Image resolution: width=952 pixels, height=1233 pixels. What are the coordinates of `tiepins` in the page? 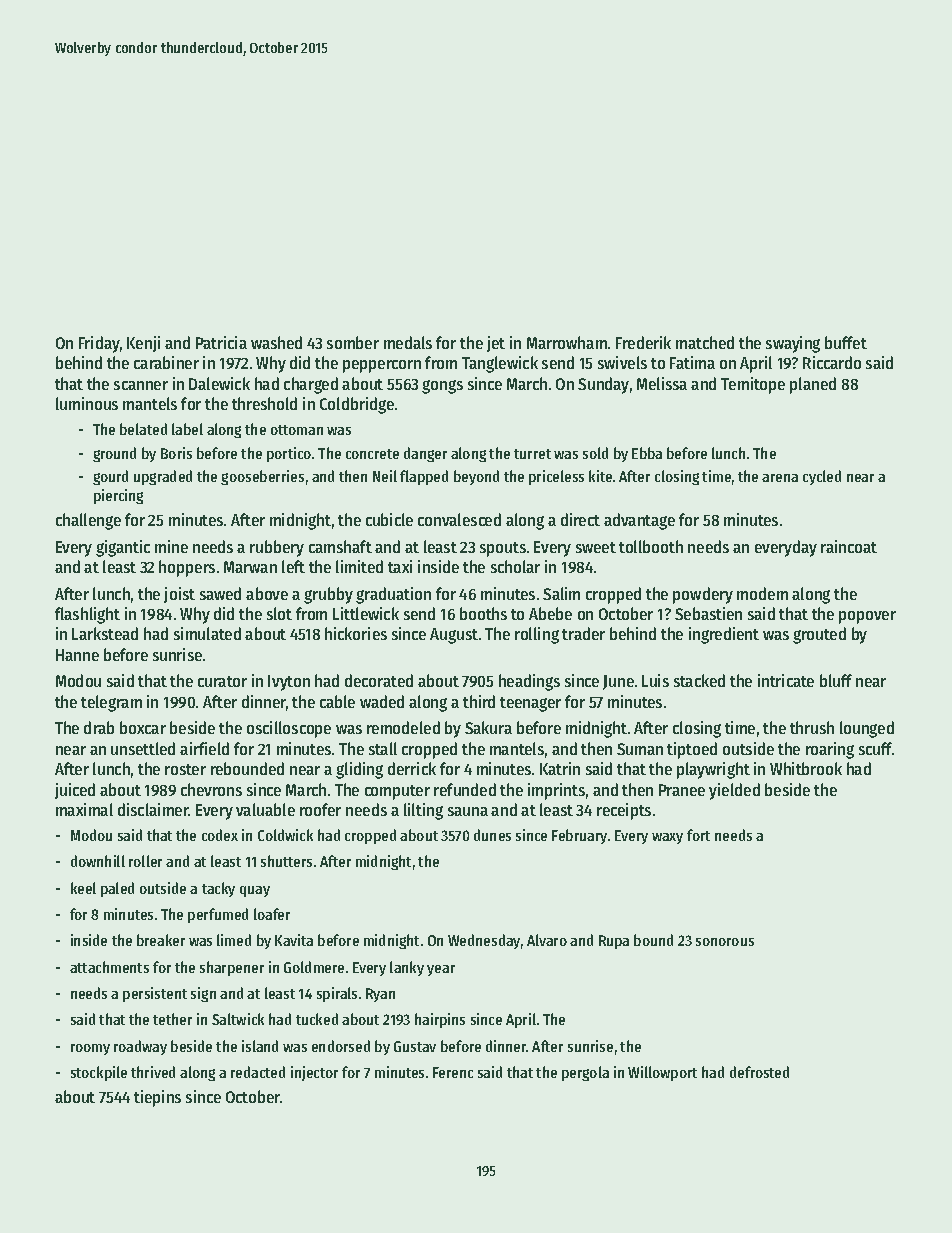 It's located at (157, 1098).
